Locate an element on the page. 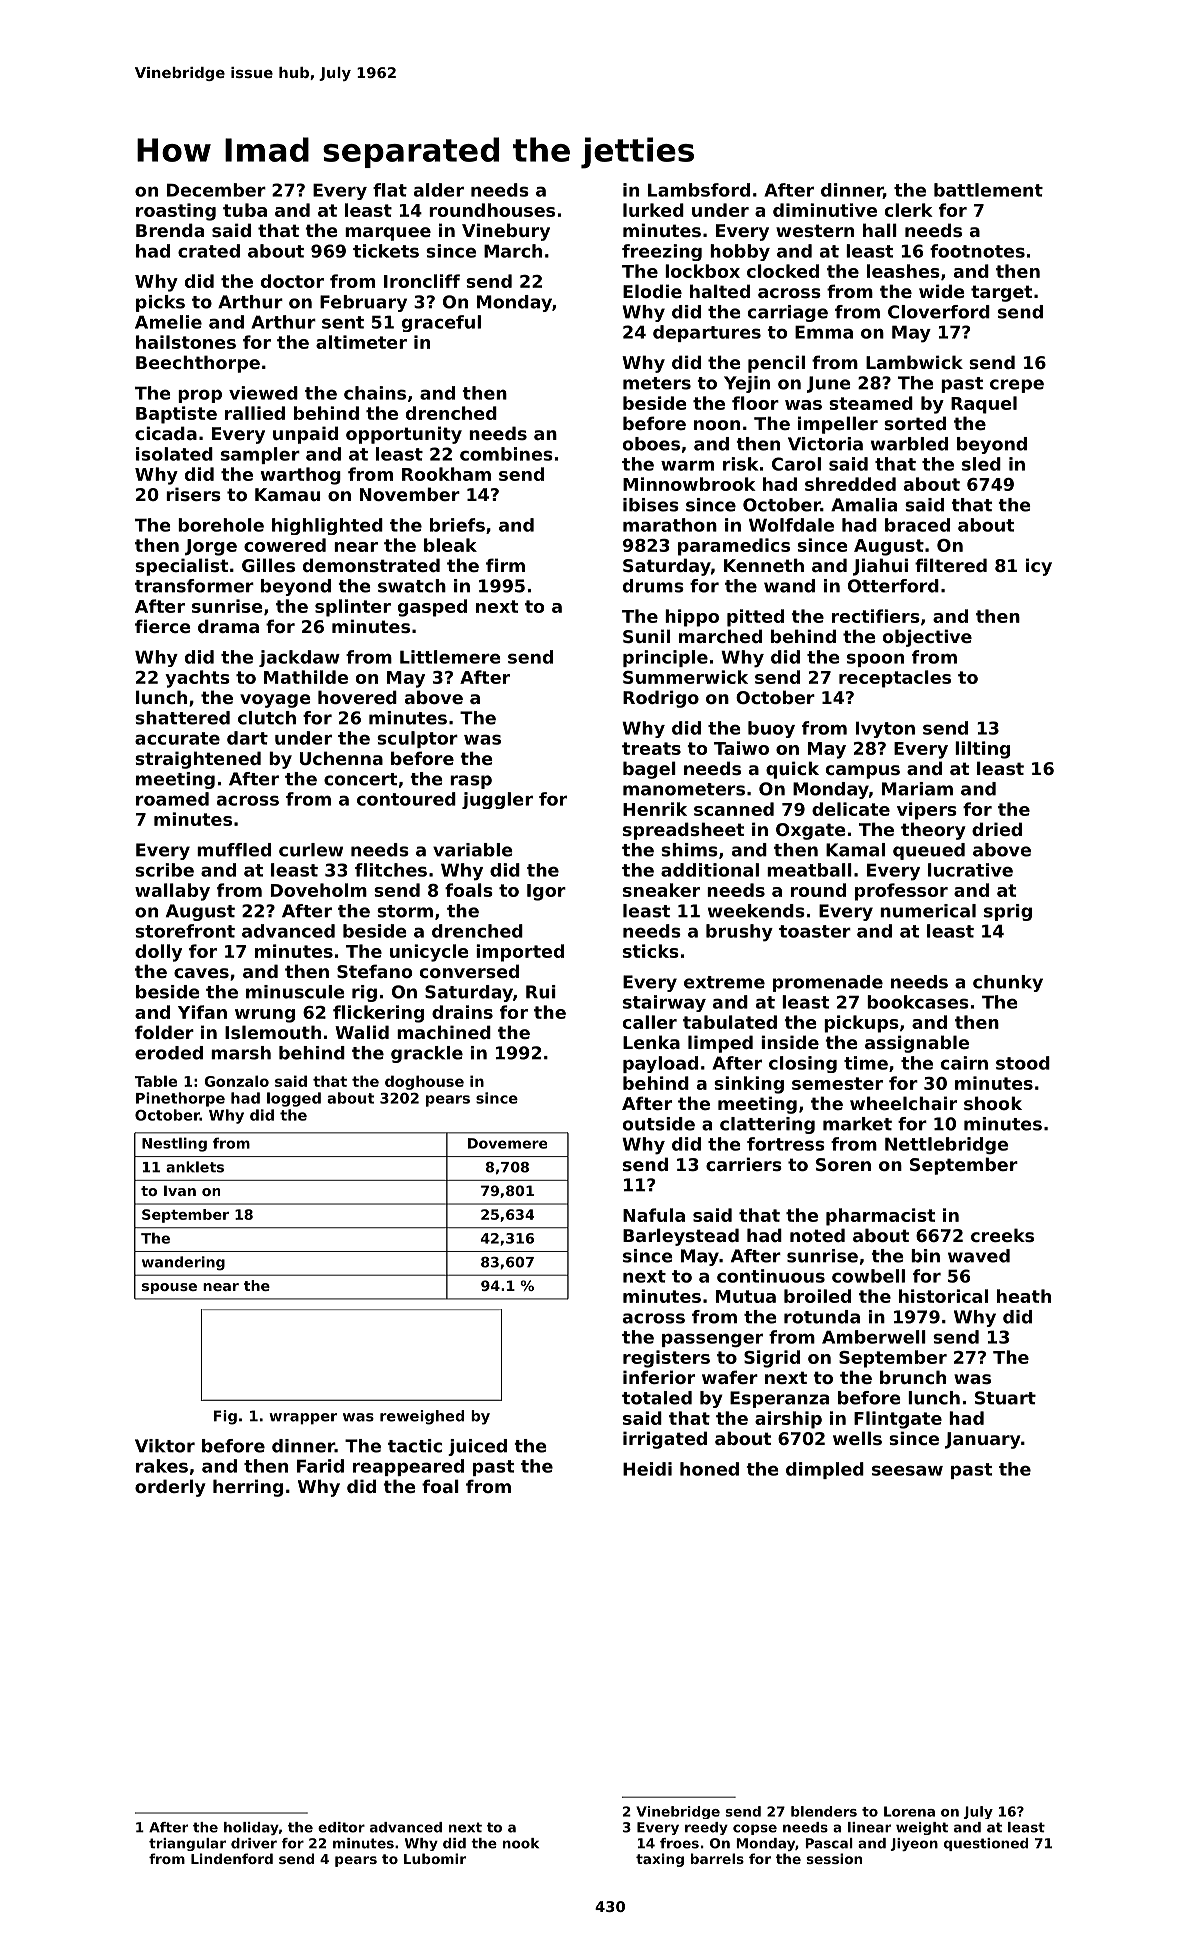 The height and width of the image is (1960, 1190). January is located at coordinates (983, 1440).
